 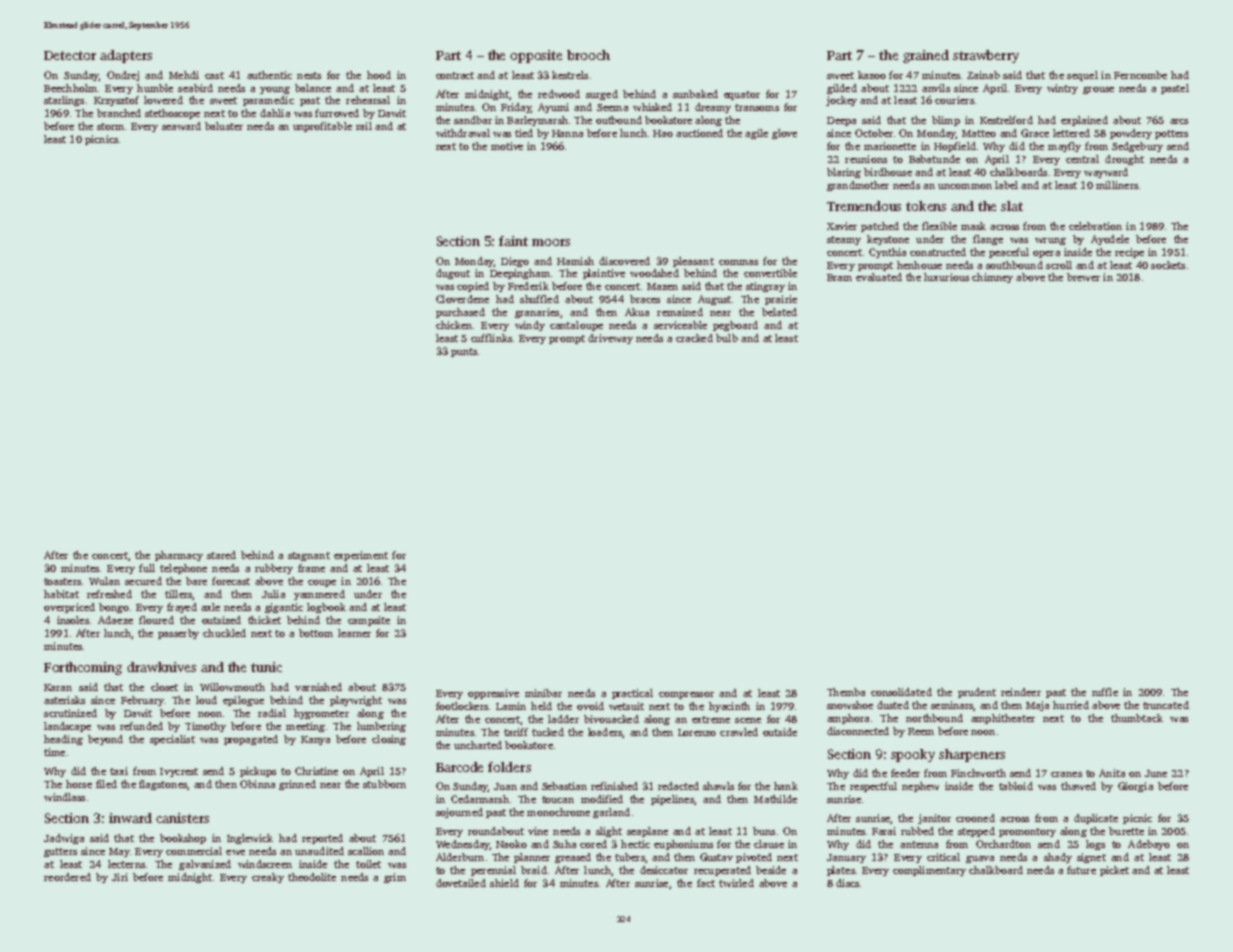 I want to click on ruffle, so click(x=1105, y=692).
